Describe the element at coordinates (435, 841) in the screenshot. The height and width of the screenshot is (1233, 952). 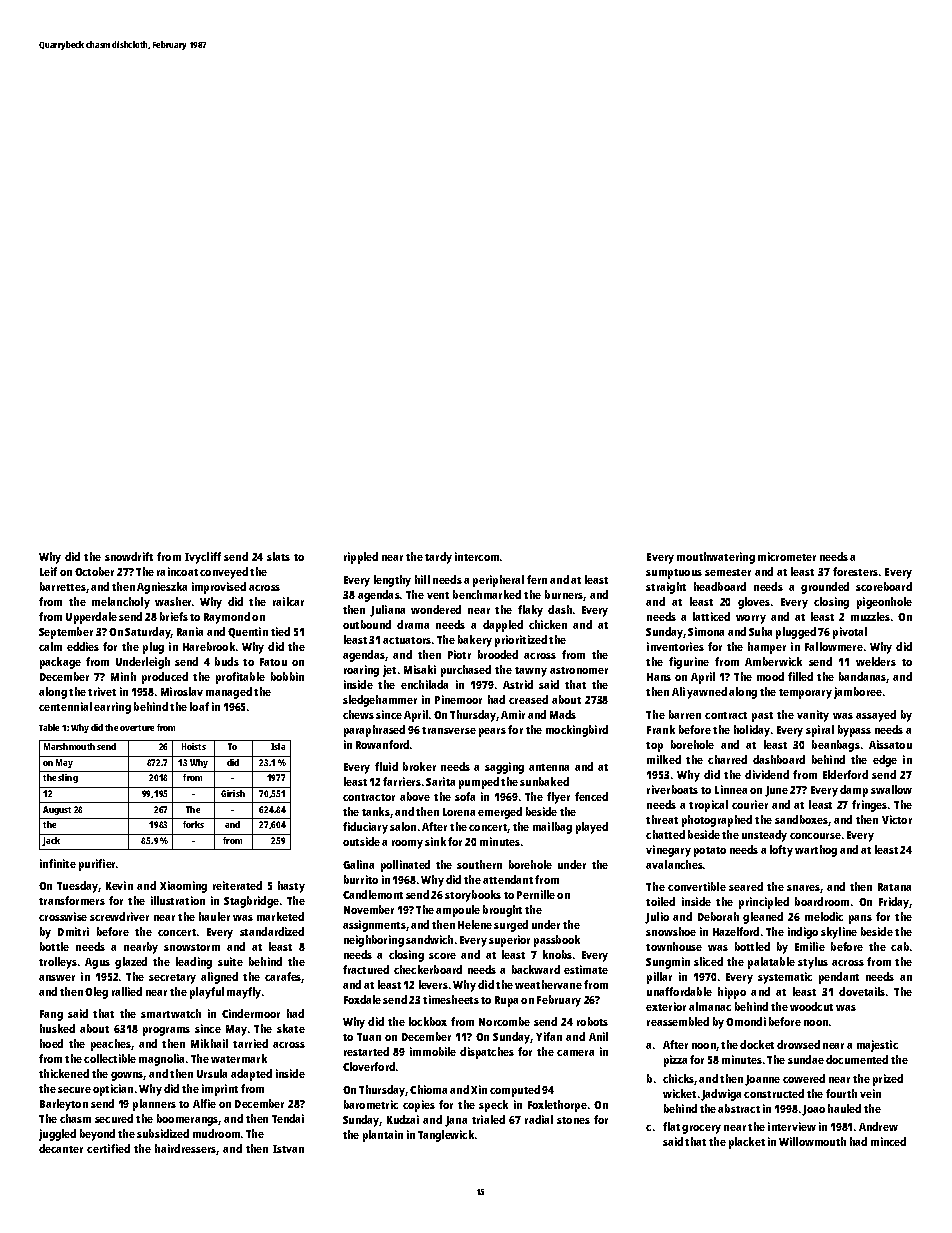
I see `sink` at that location.
